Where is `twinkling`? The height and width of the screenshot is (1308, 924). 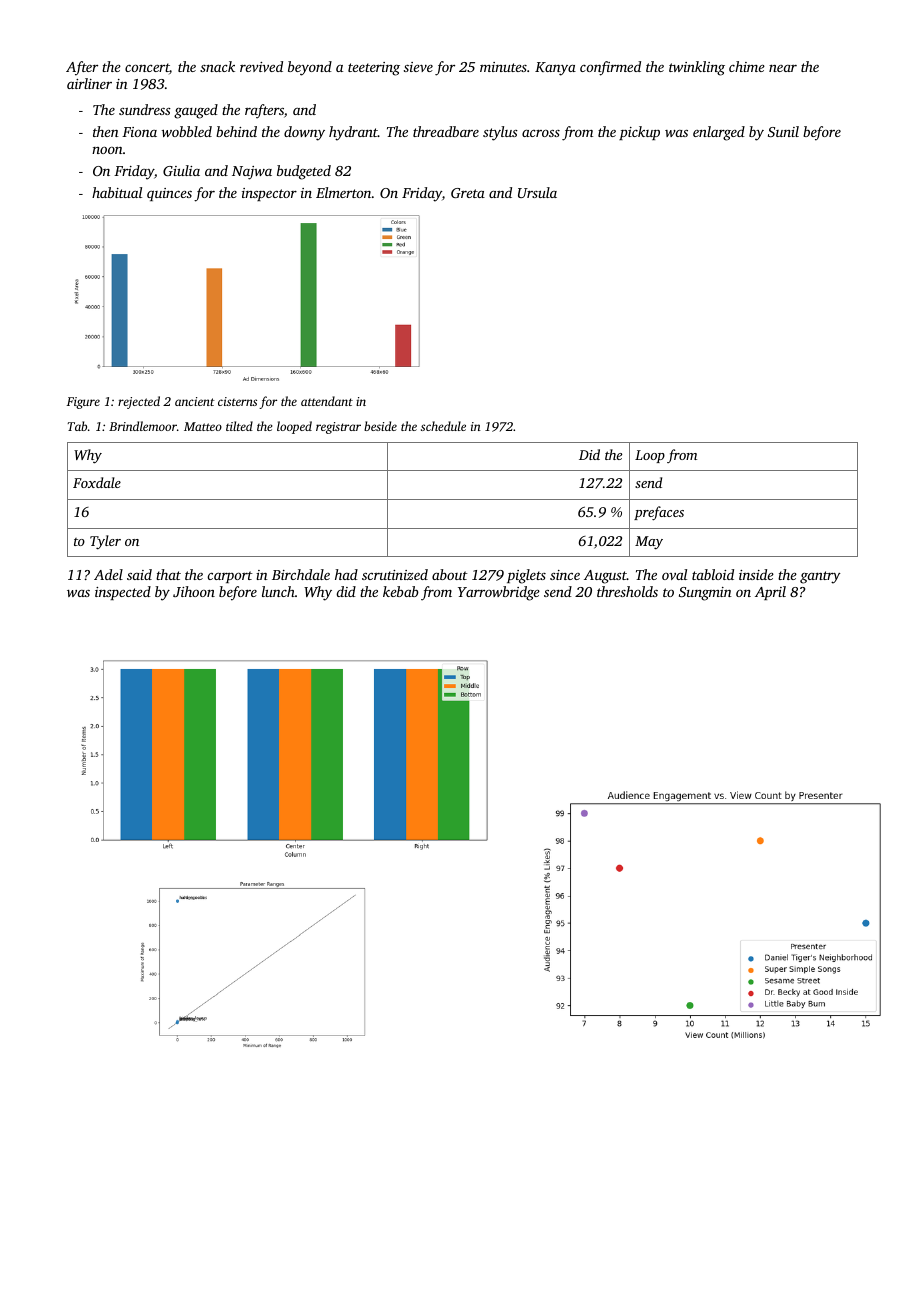 twinkling is located at coordinates (697, 68).
